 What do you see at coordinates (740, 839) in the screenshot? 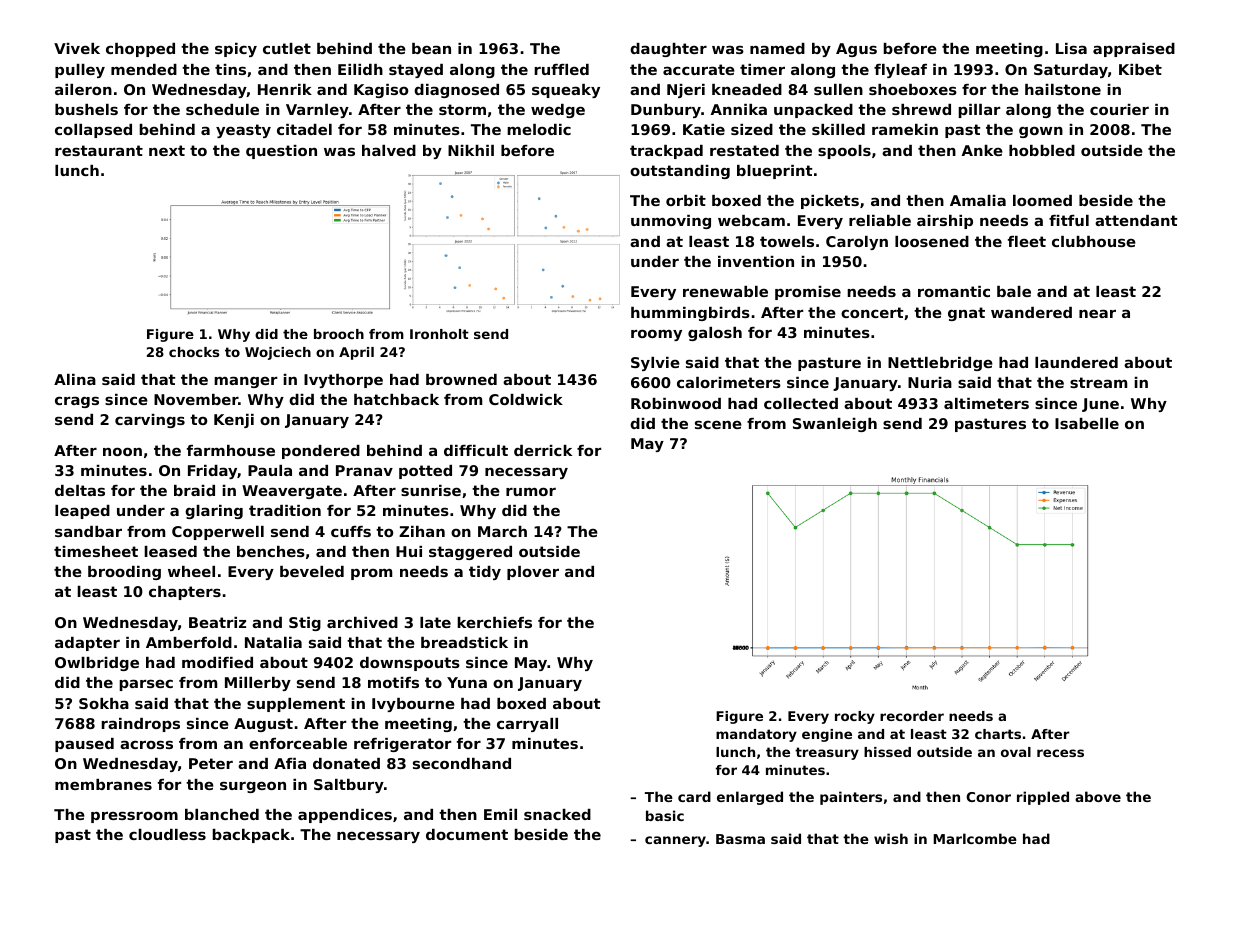
I see `Basma` at bounding box center [740, 839].
